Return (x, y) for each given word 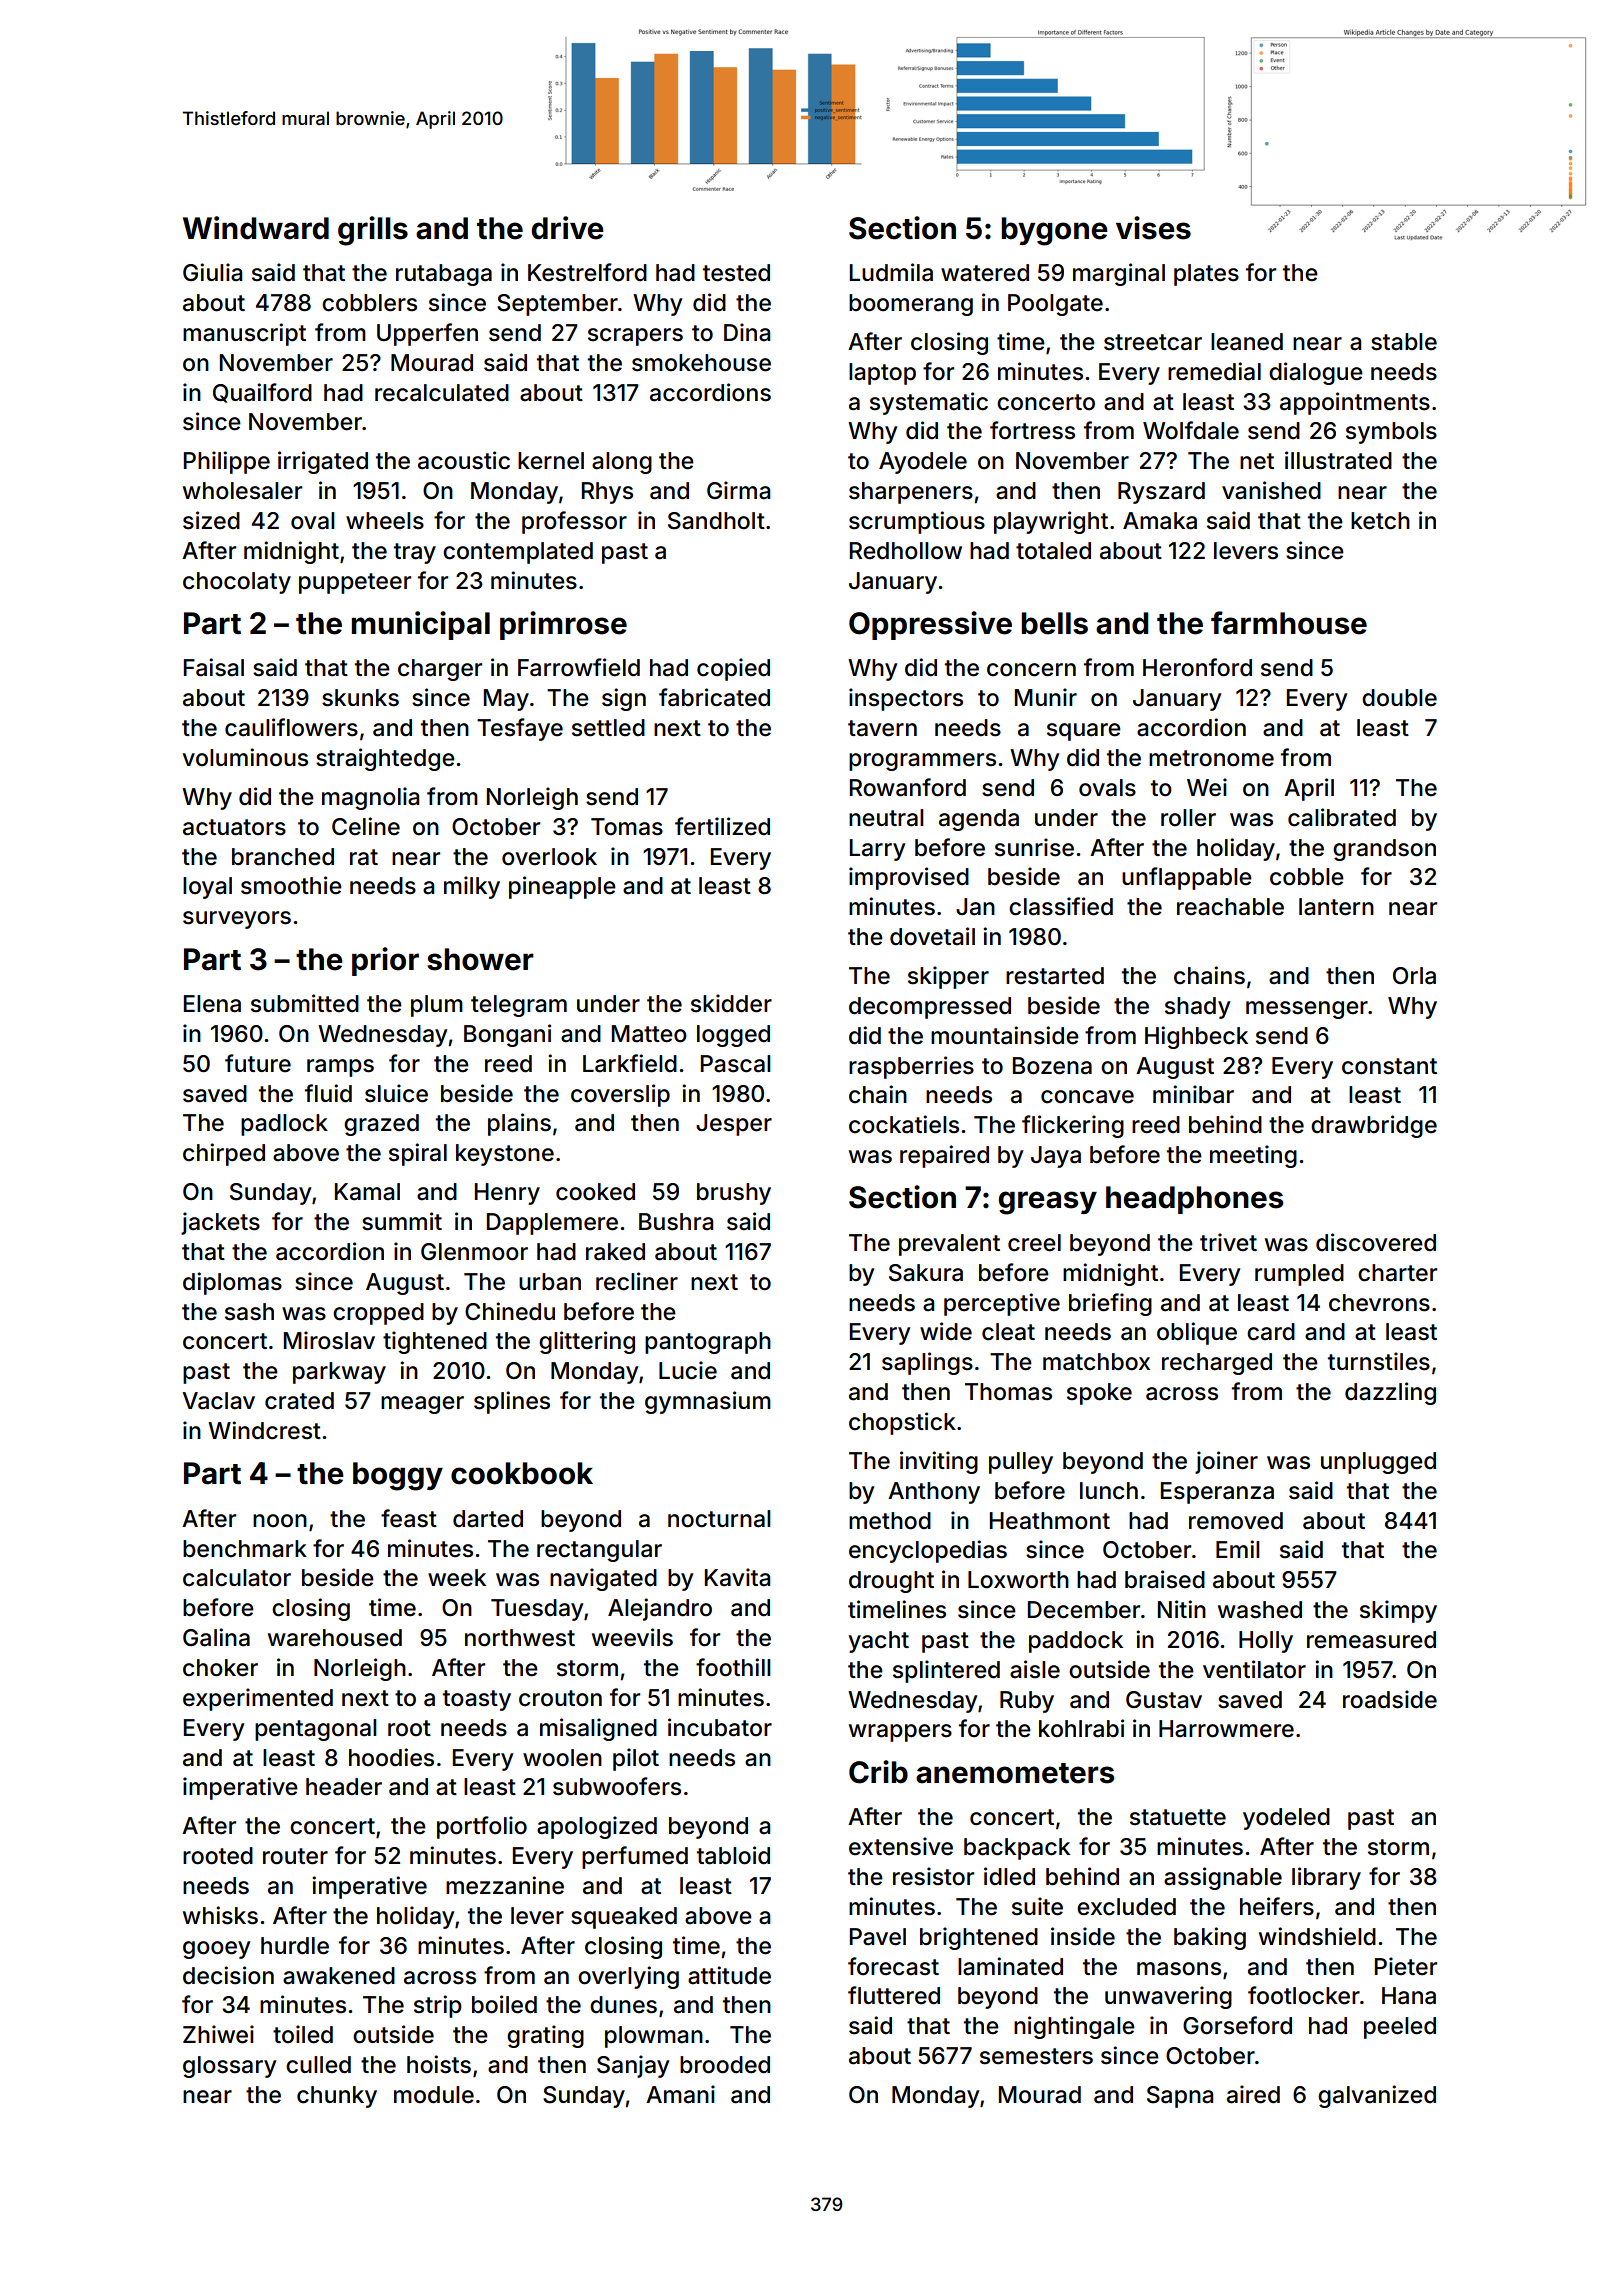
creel (1034, 1243)
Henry (507, 1194)
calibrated (1342, 817)
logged (733, 1036)
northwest (520, 1638)
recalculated (442, 393)
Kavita (737, 1577)
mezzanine (505, 1885)
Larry (877, 850)
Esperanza (1217, 1493)
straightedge (385, 759)
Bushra (676, 1222)
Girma (738, 490)
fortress (1032, 430)
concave (1087, 1097)
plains (519, 1124)
